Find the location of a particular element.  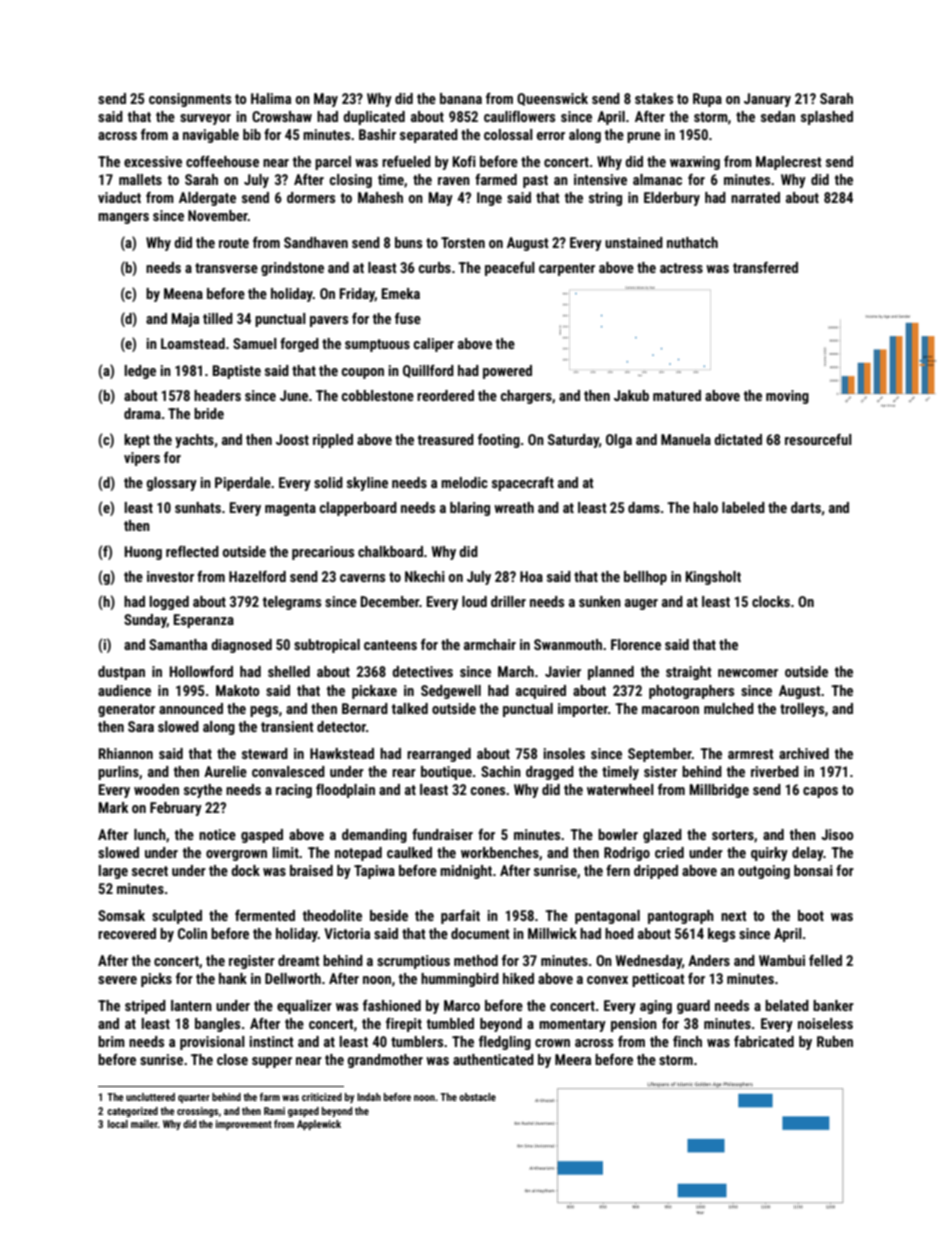

excessive is located at coordinates (153, 161).
